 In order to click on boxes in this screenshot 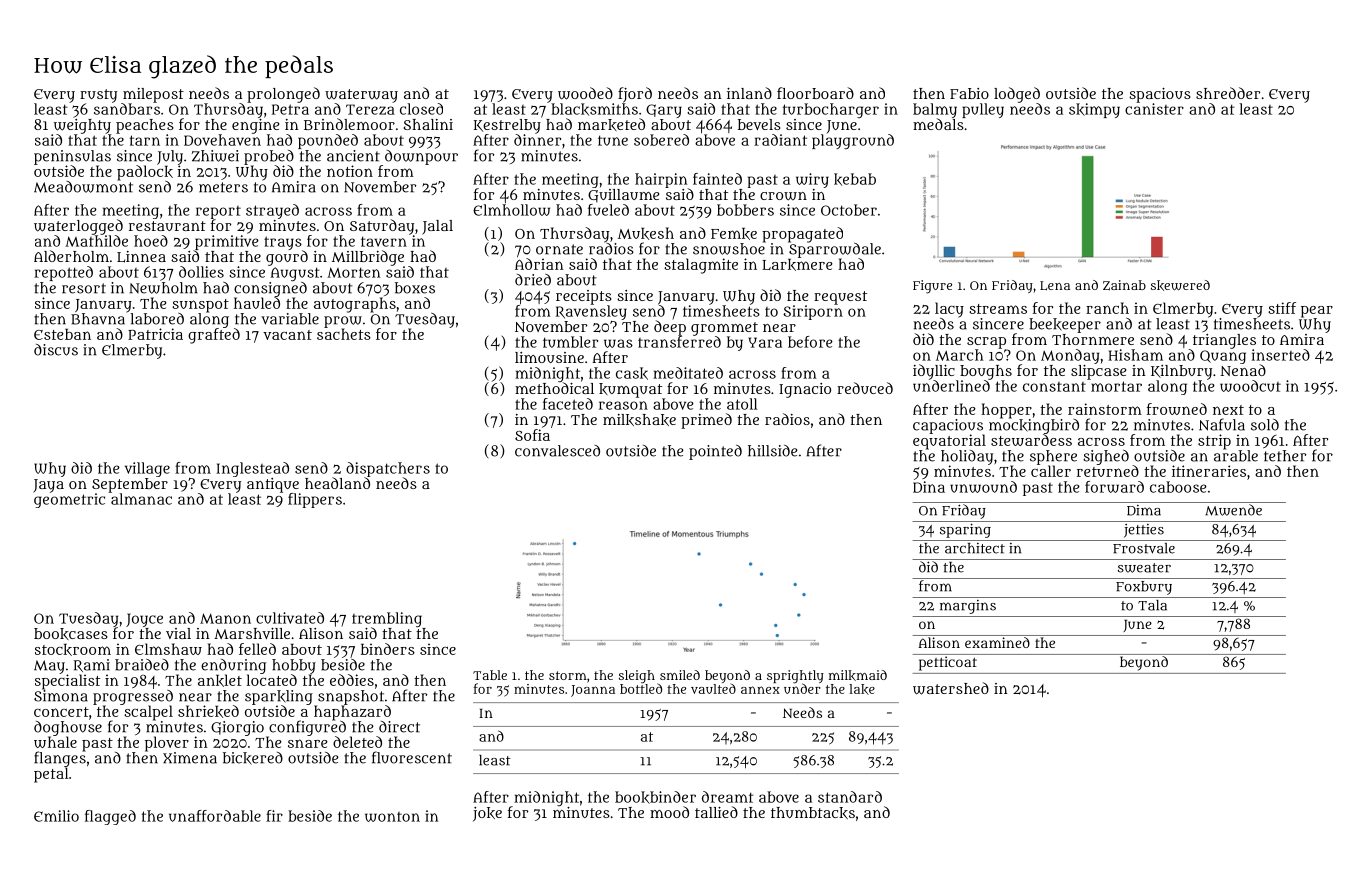, I will do `click(415, 288)`.
